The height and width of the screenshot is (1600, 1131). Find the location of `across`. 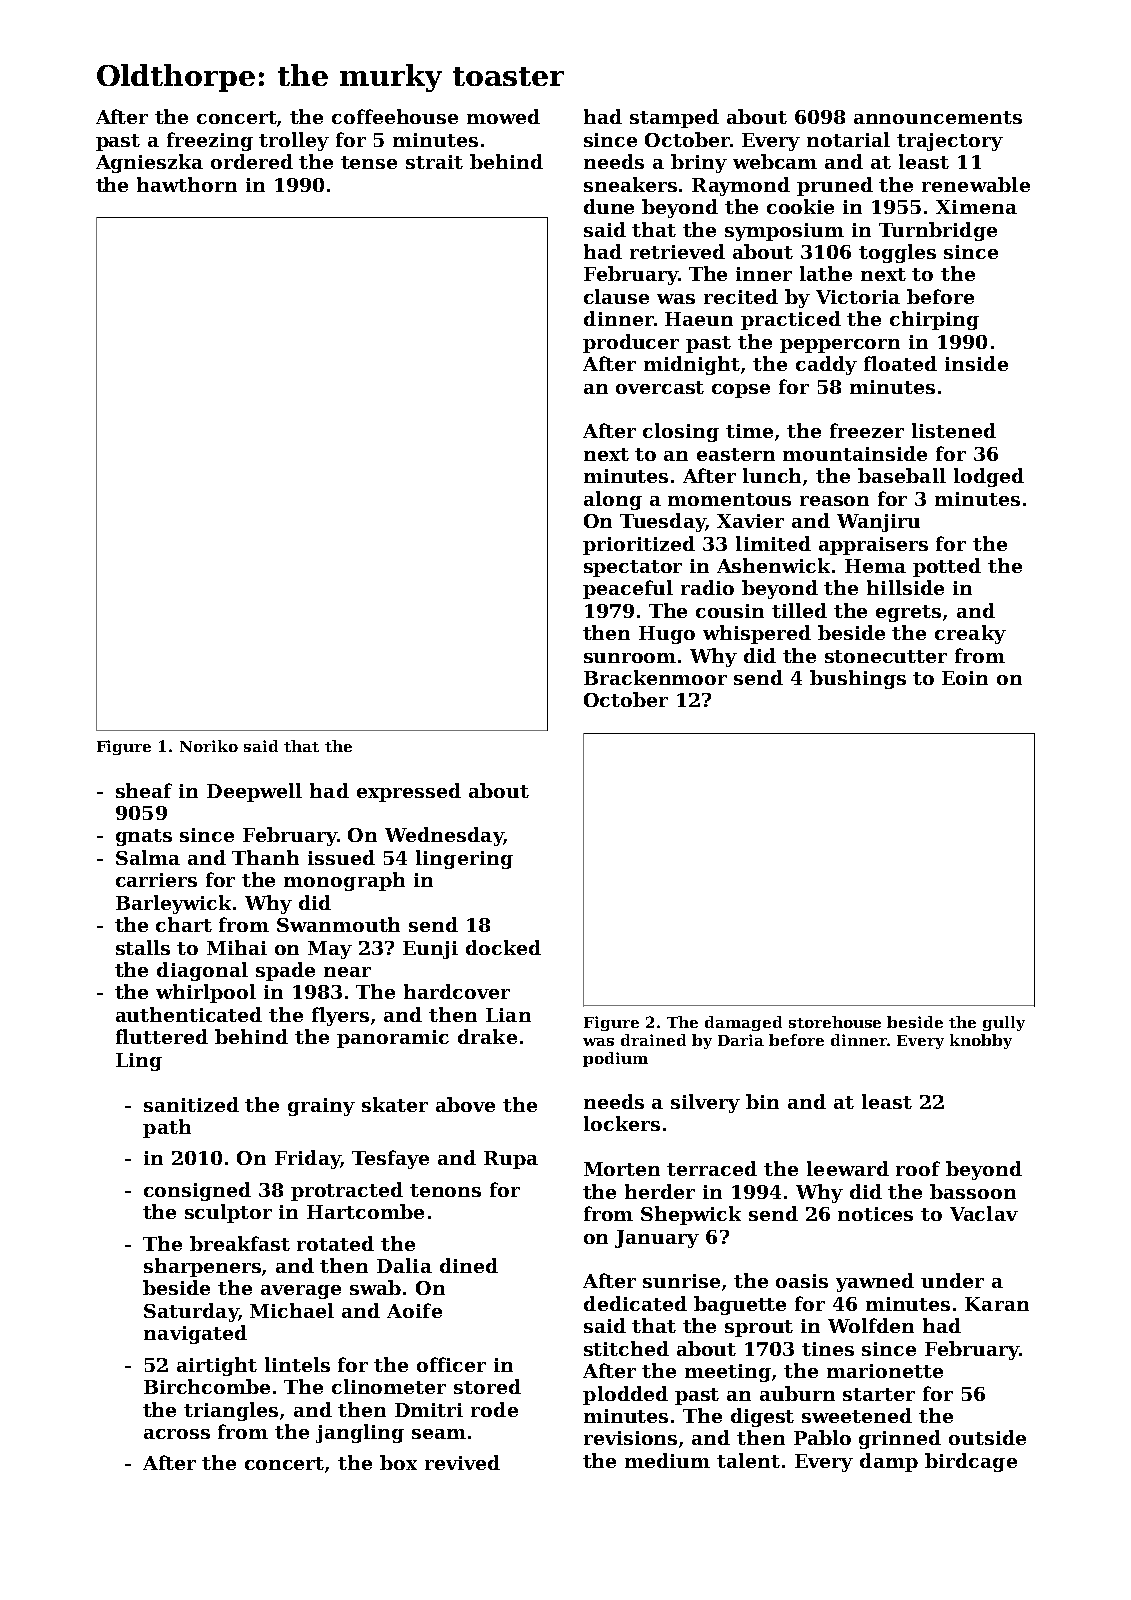

across is located at coordinates (177, 1434).
